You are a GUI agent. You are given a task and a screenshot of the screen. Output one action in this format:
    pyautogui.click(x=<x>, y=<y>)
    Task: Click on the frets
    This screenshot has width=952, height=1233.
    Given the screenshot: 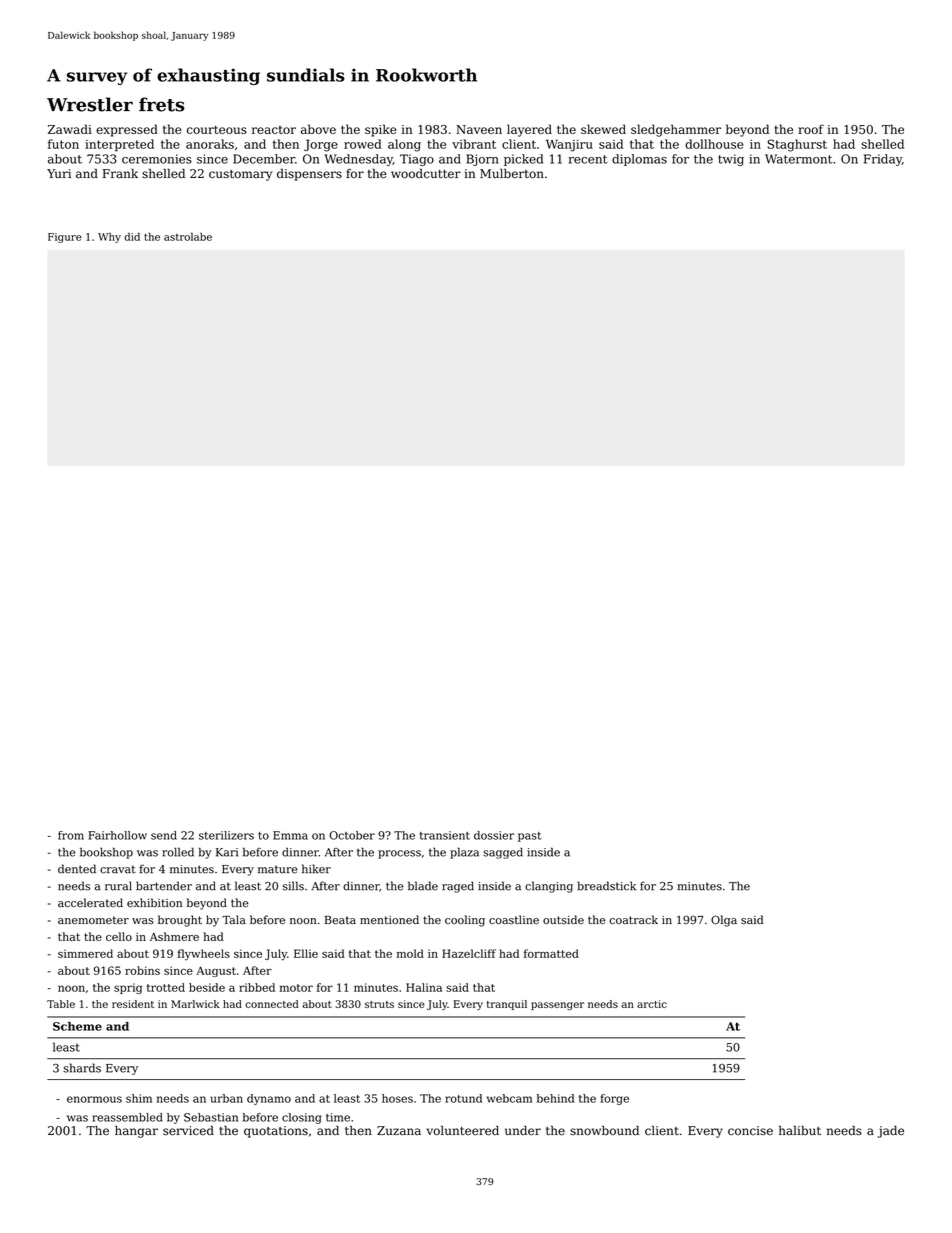 What is the action you would take?
    pyautogui.click(x=162, y=104)
